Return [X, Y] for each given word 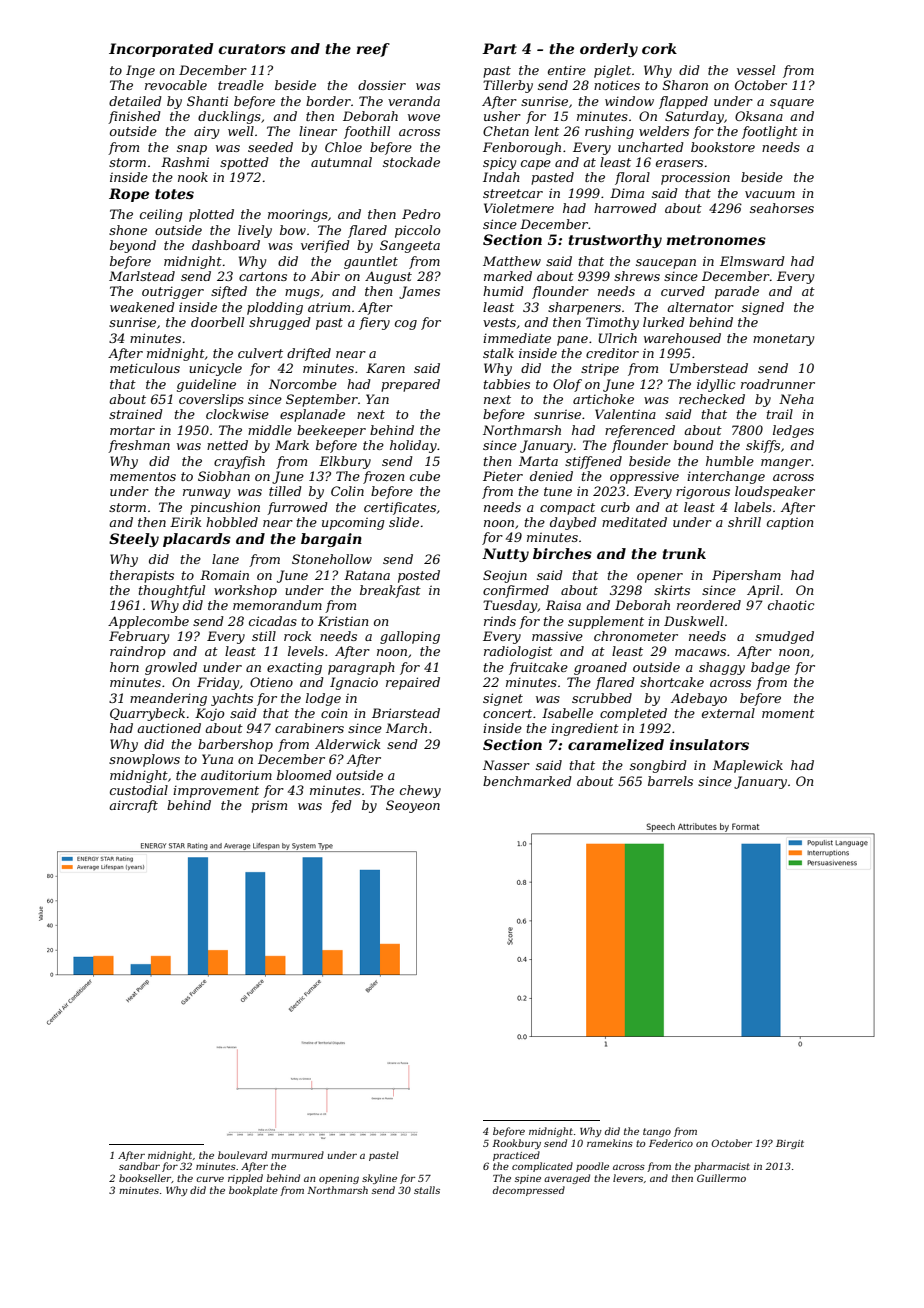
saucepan [666, 264]
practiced [516, 1156]
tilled [285, 491]
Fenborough [522, 148]
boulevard [242, 1155]
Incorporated [161, 50]
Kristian [343, 621]
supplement [606, 622]
